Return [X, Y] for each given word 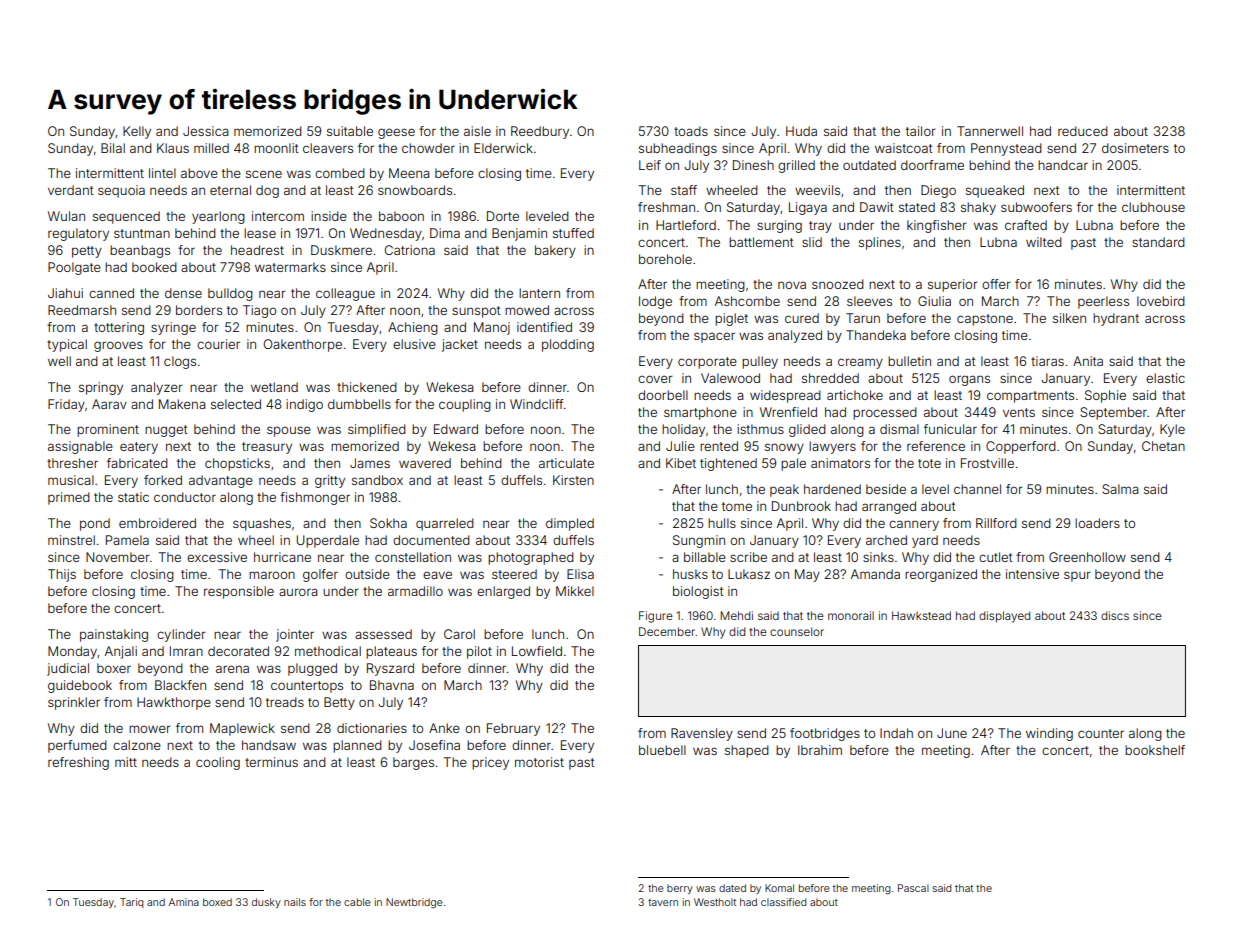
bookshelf [1155, 750]
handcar [1063, 165]
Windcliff [536, 404]
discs [1115, 615]
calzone [137, 745]
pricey [490, 763]
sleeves [869, 301]
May [807, 575]
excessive [217, 557]
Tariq [131, 903]
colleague [345, 294]
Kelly [137, 132]
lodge [655, 302]
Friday [66, 405]
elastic [1165, 378]
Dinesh [753, 165]
